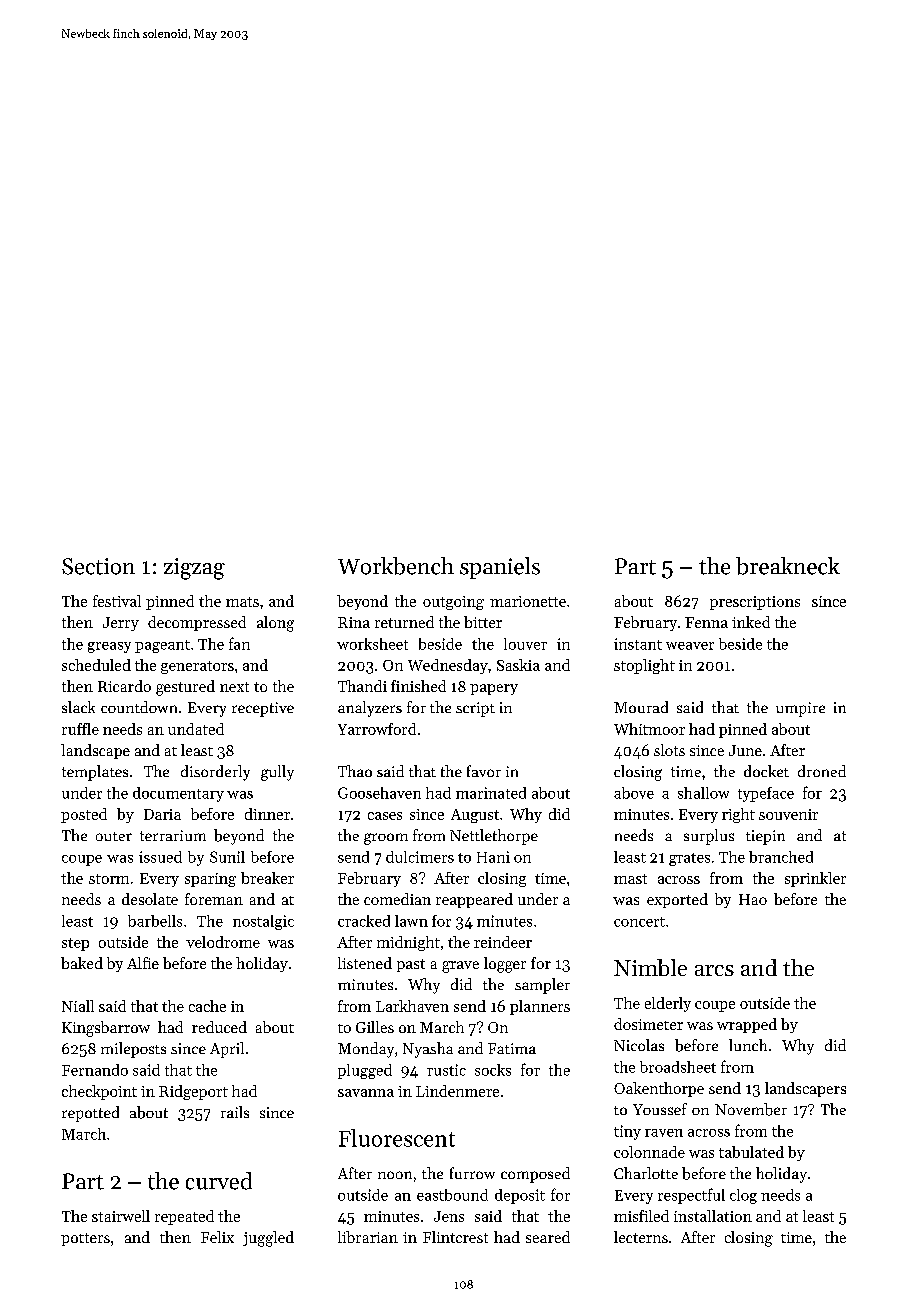  What do you see at coordinates (219, 1181) in the screenshot?
I see `curved` at bounding box center [219, 1181].
